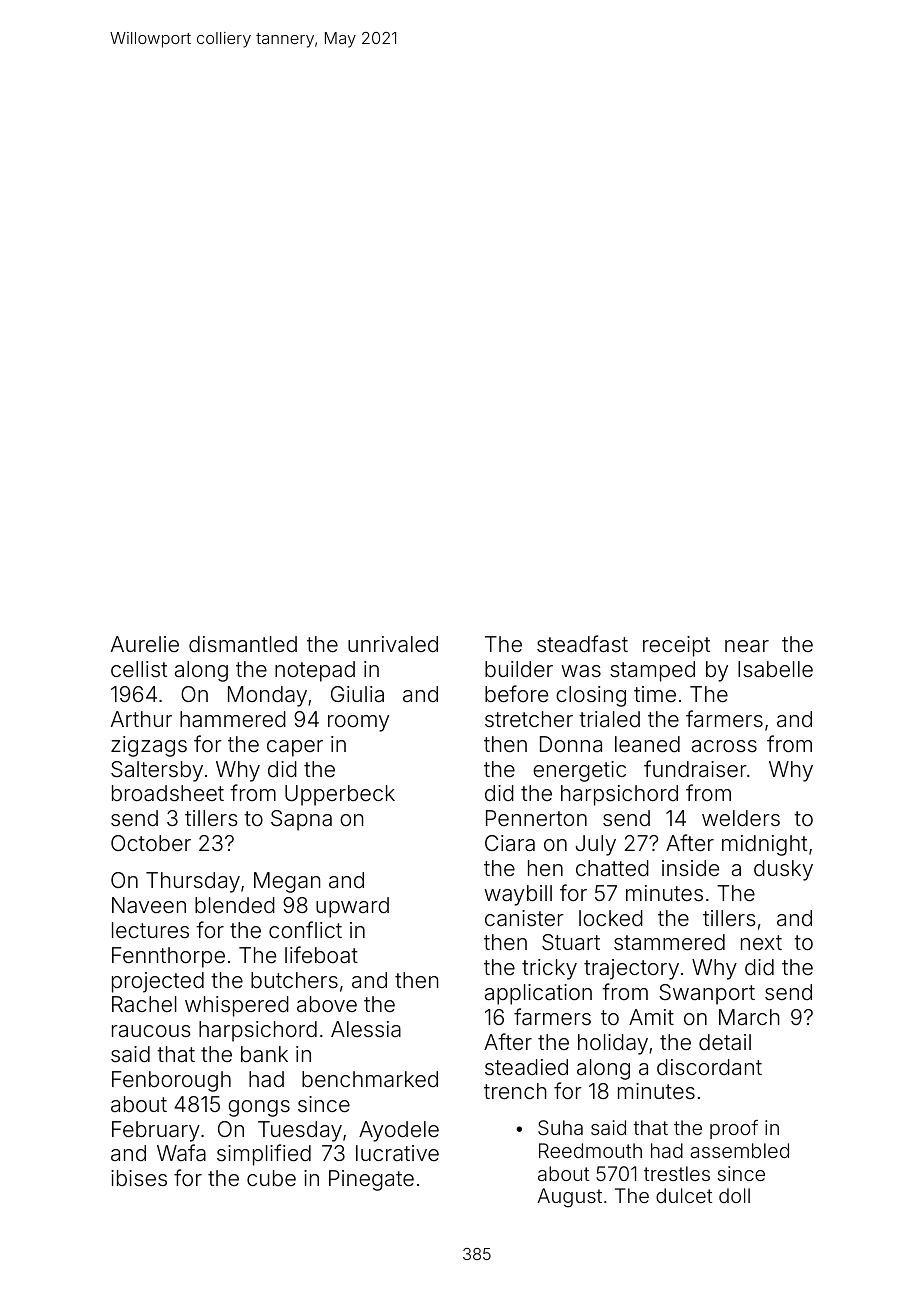 The image size is (924, 1314). What do you see at coordinates (724, 746) in the screenshot?
I see `across` at bounding box center [724, 746].
